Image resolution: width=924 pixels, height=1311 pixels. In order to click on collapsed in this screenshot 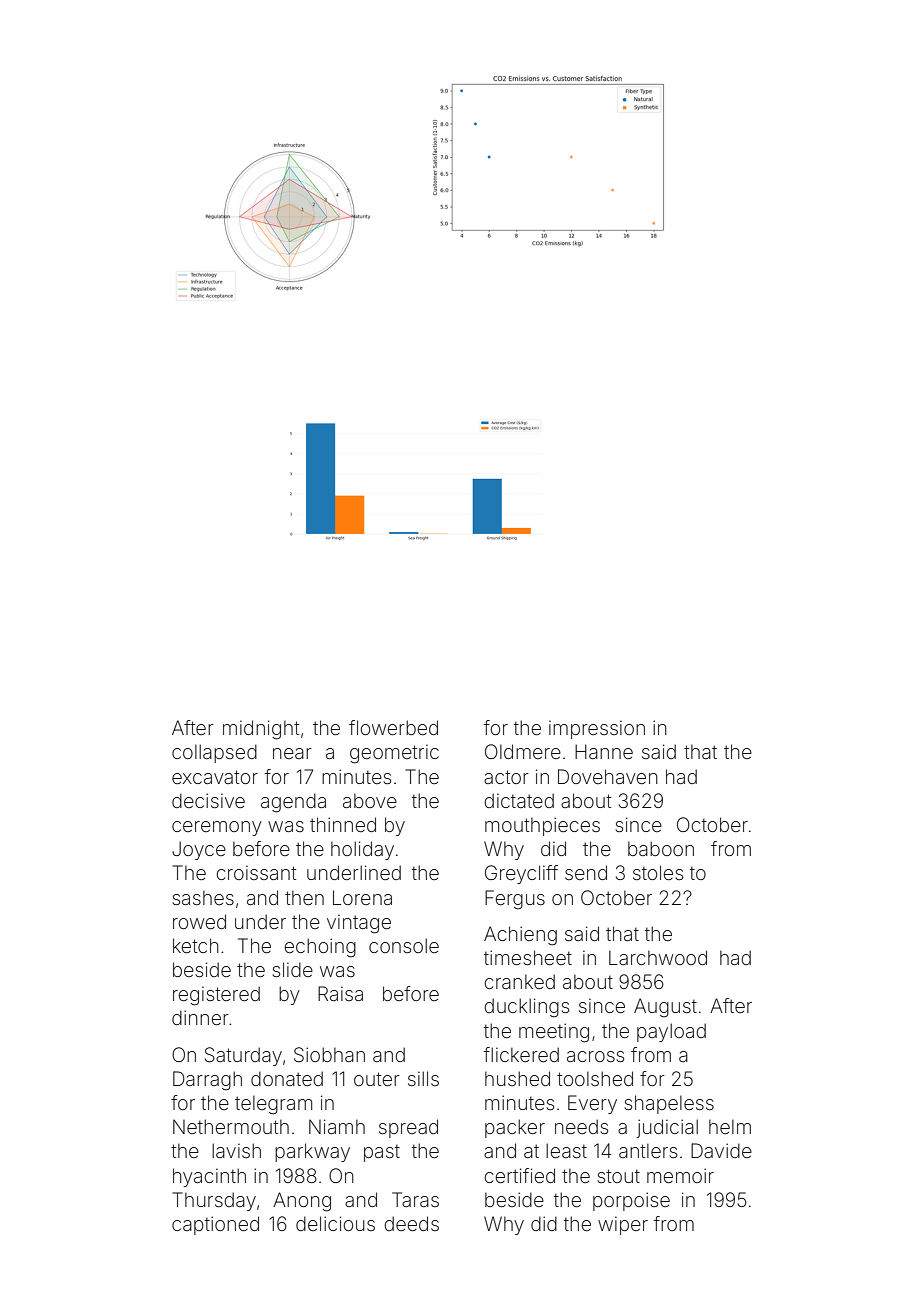, I will do `click(214, 753)`.
